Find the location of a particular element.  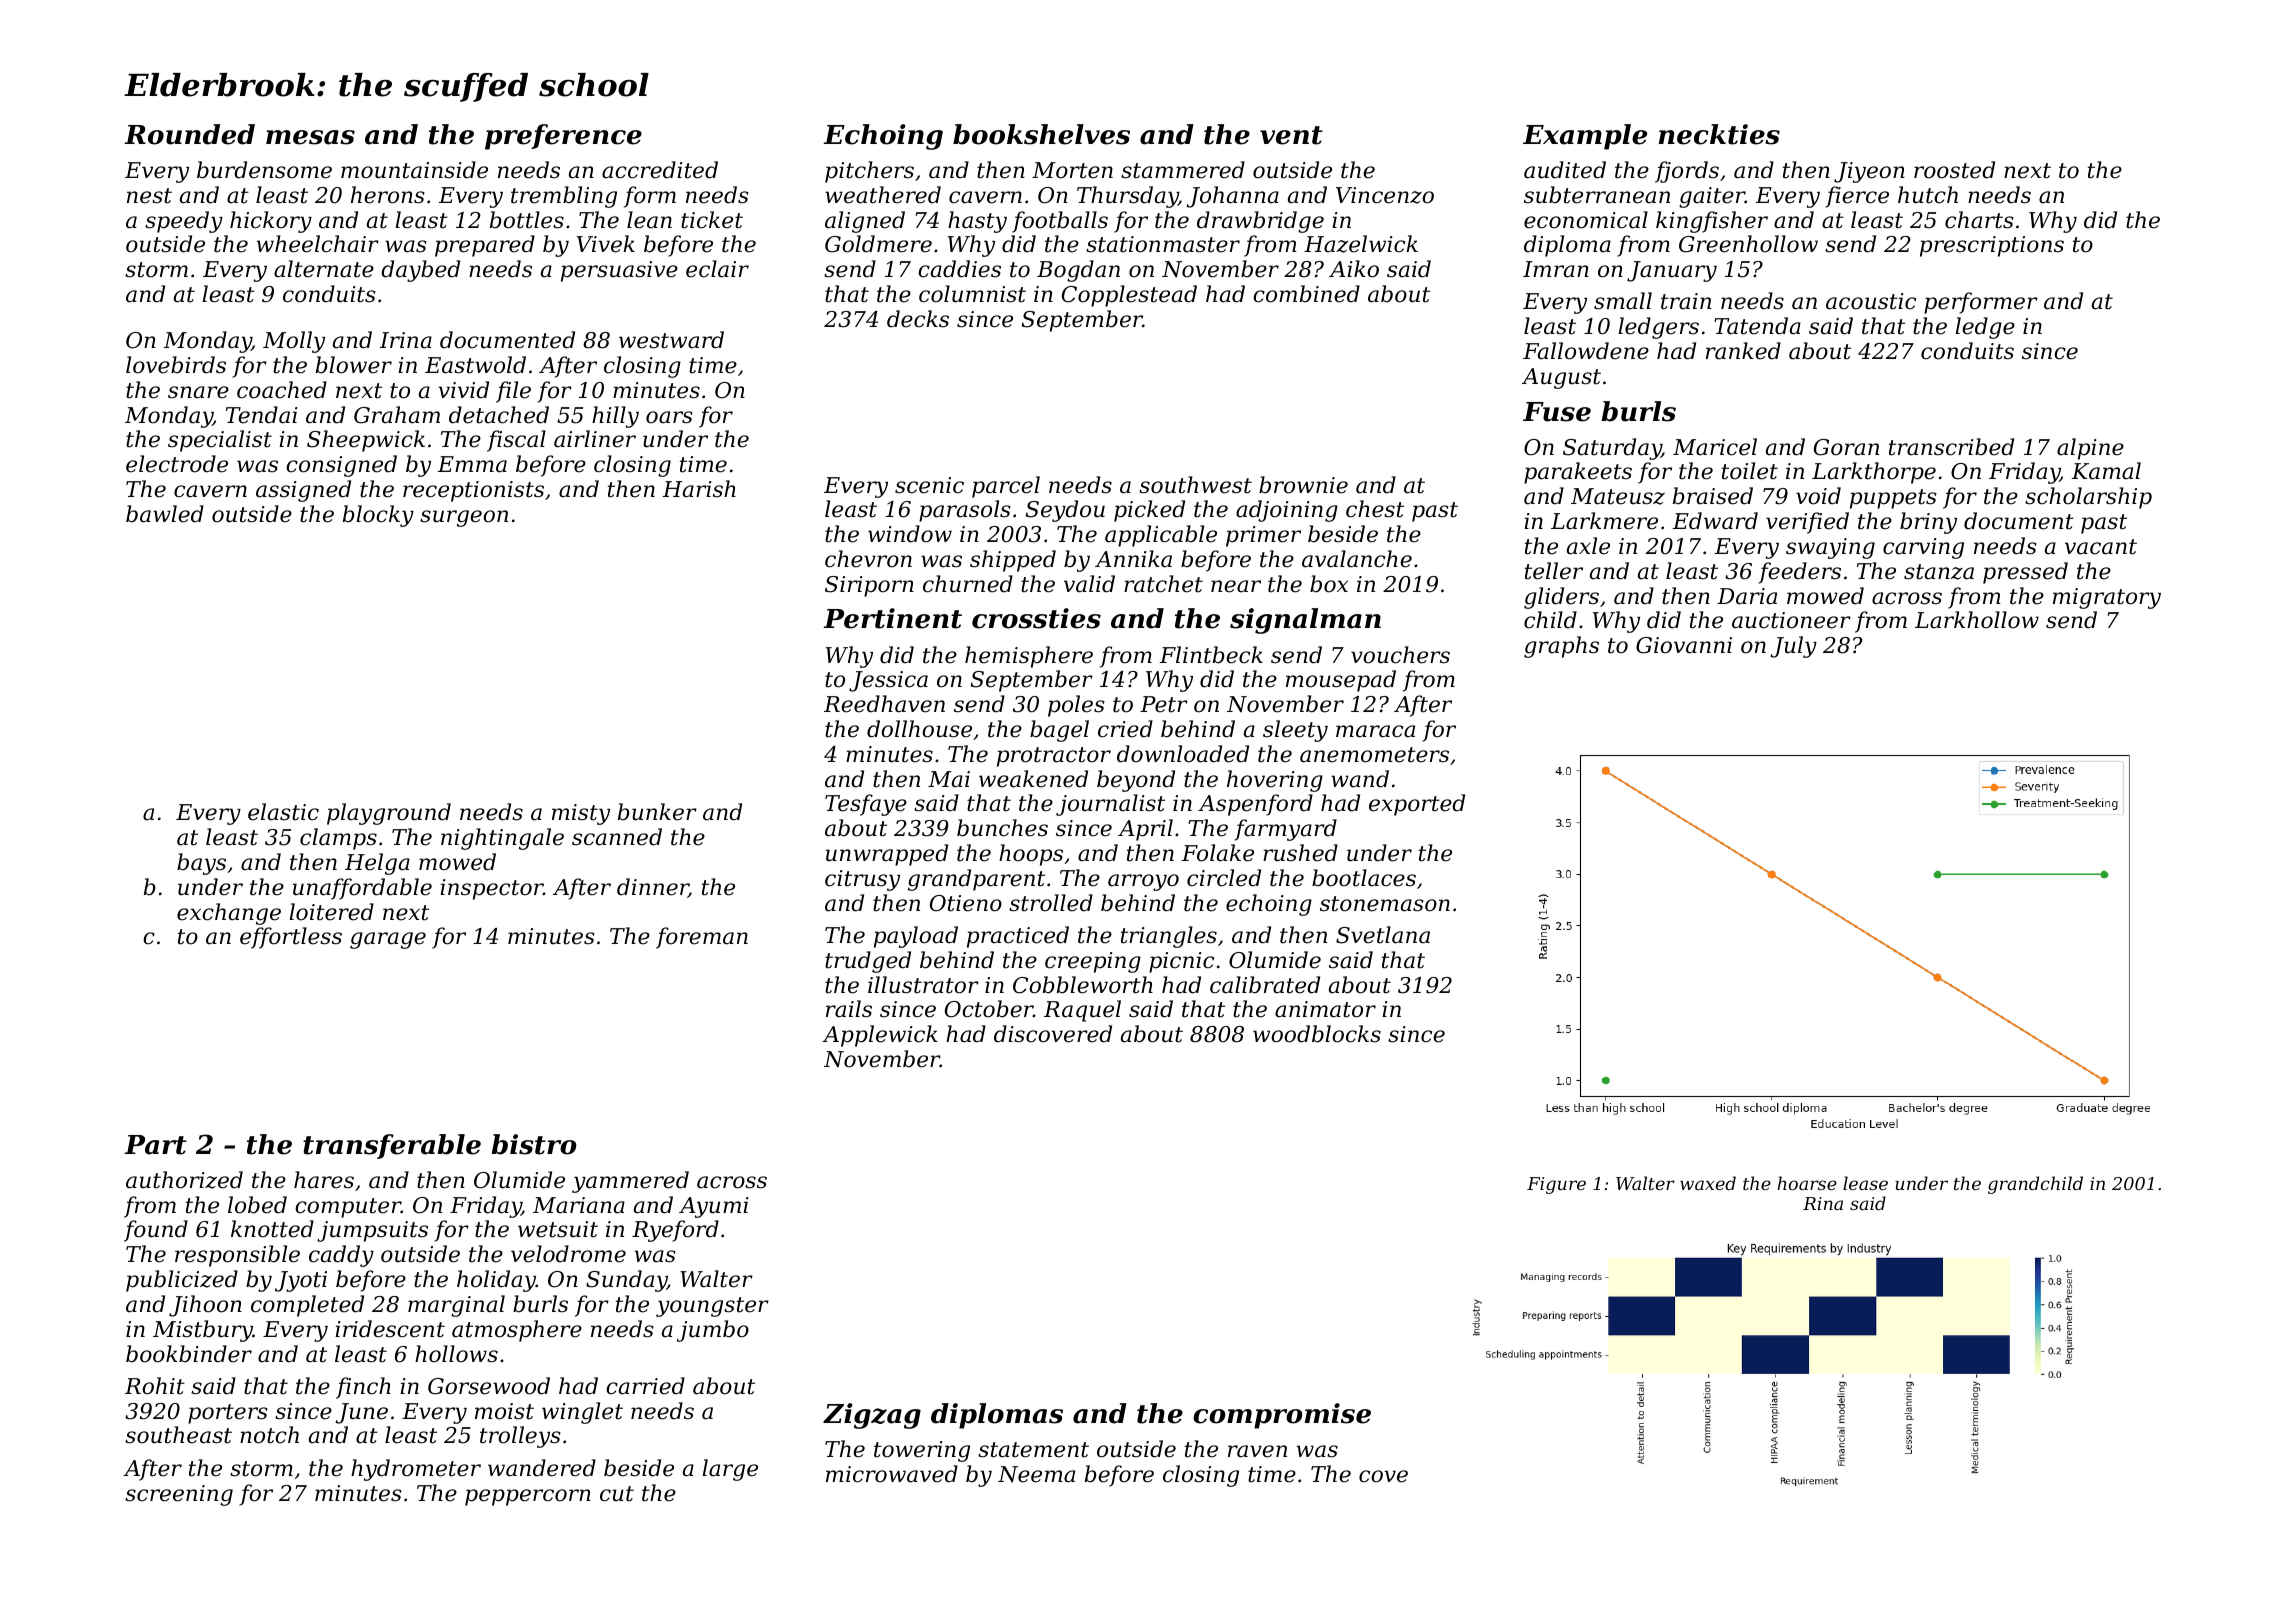

playground is located at coordinates (389, 814).
